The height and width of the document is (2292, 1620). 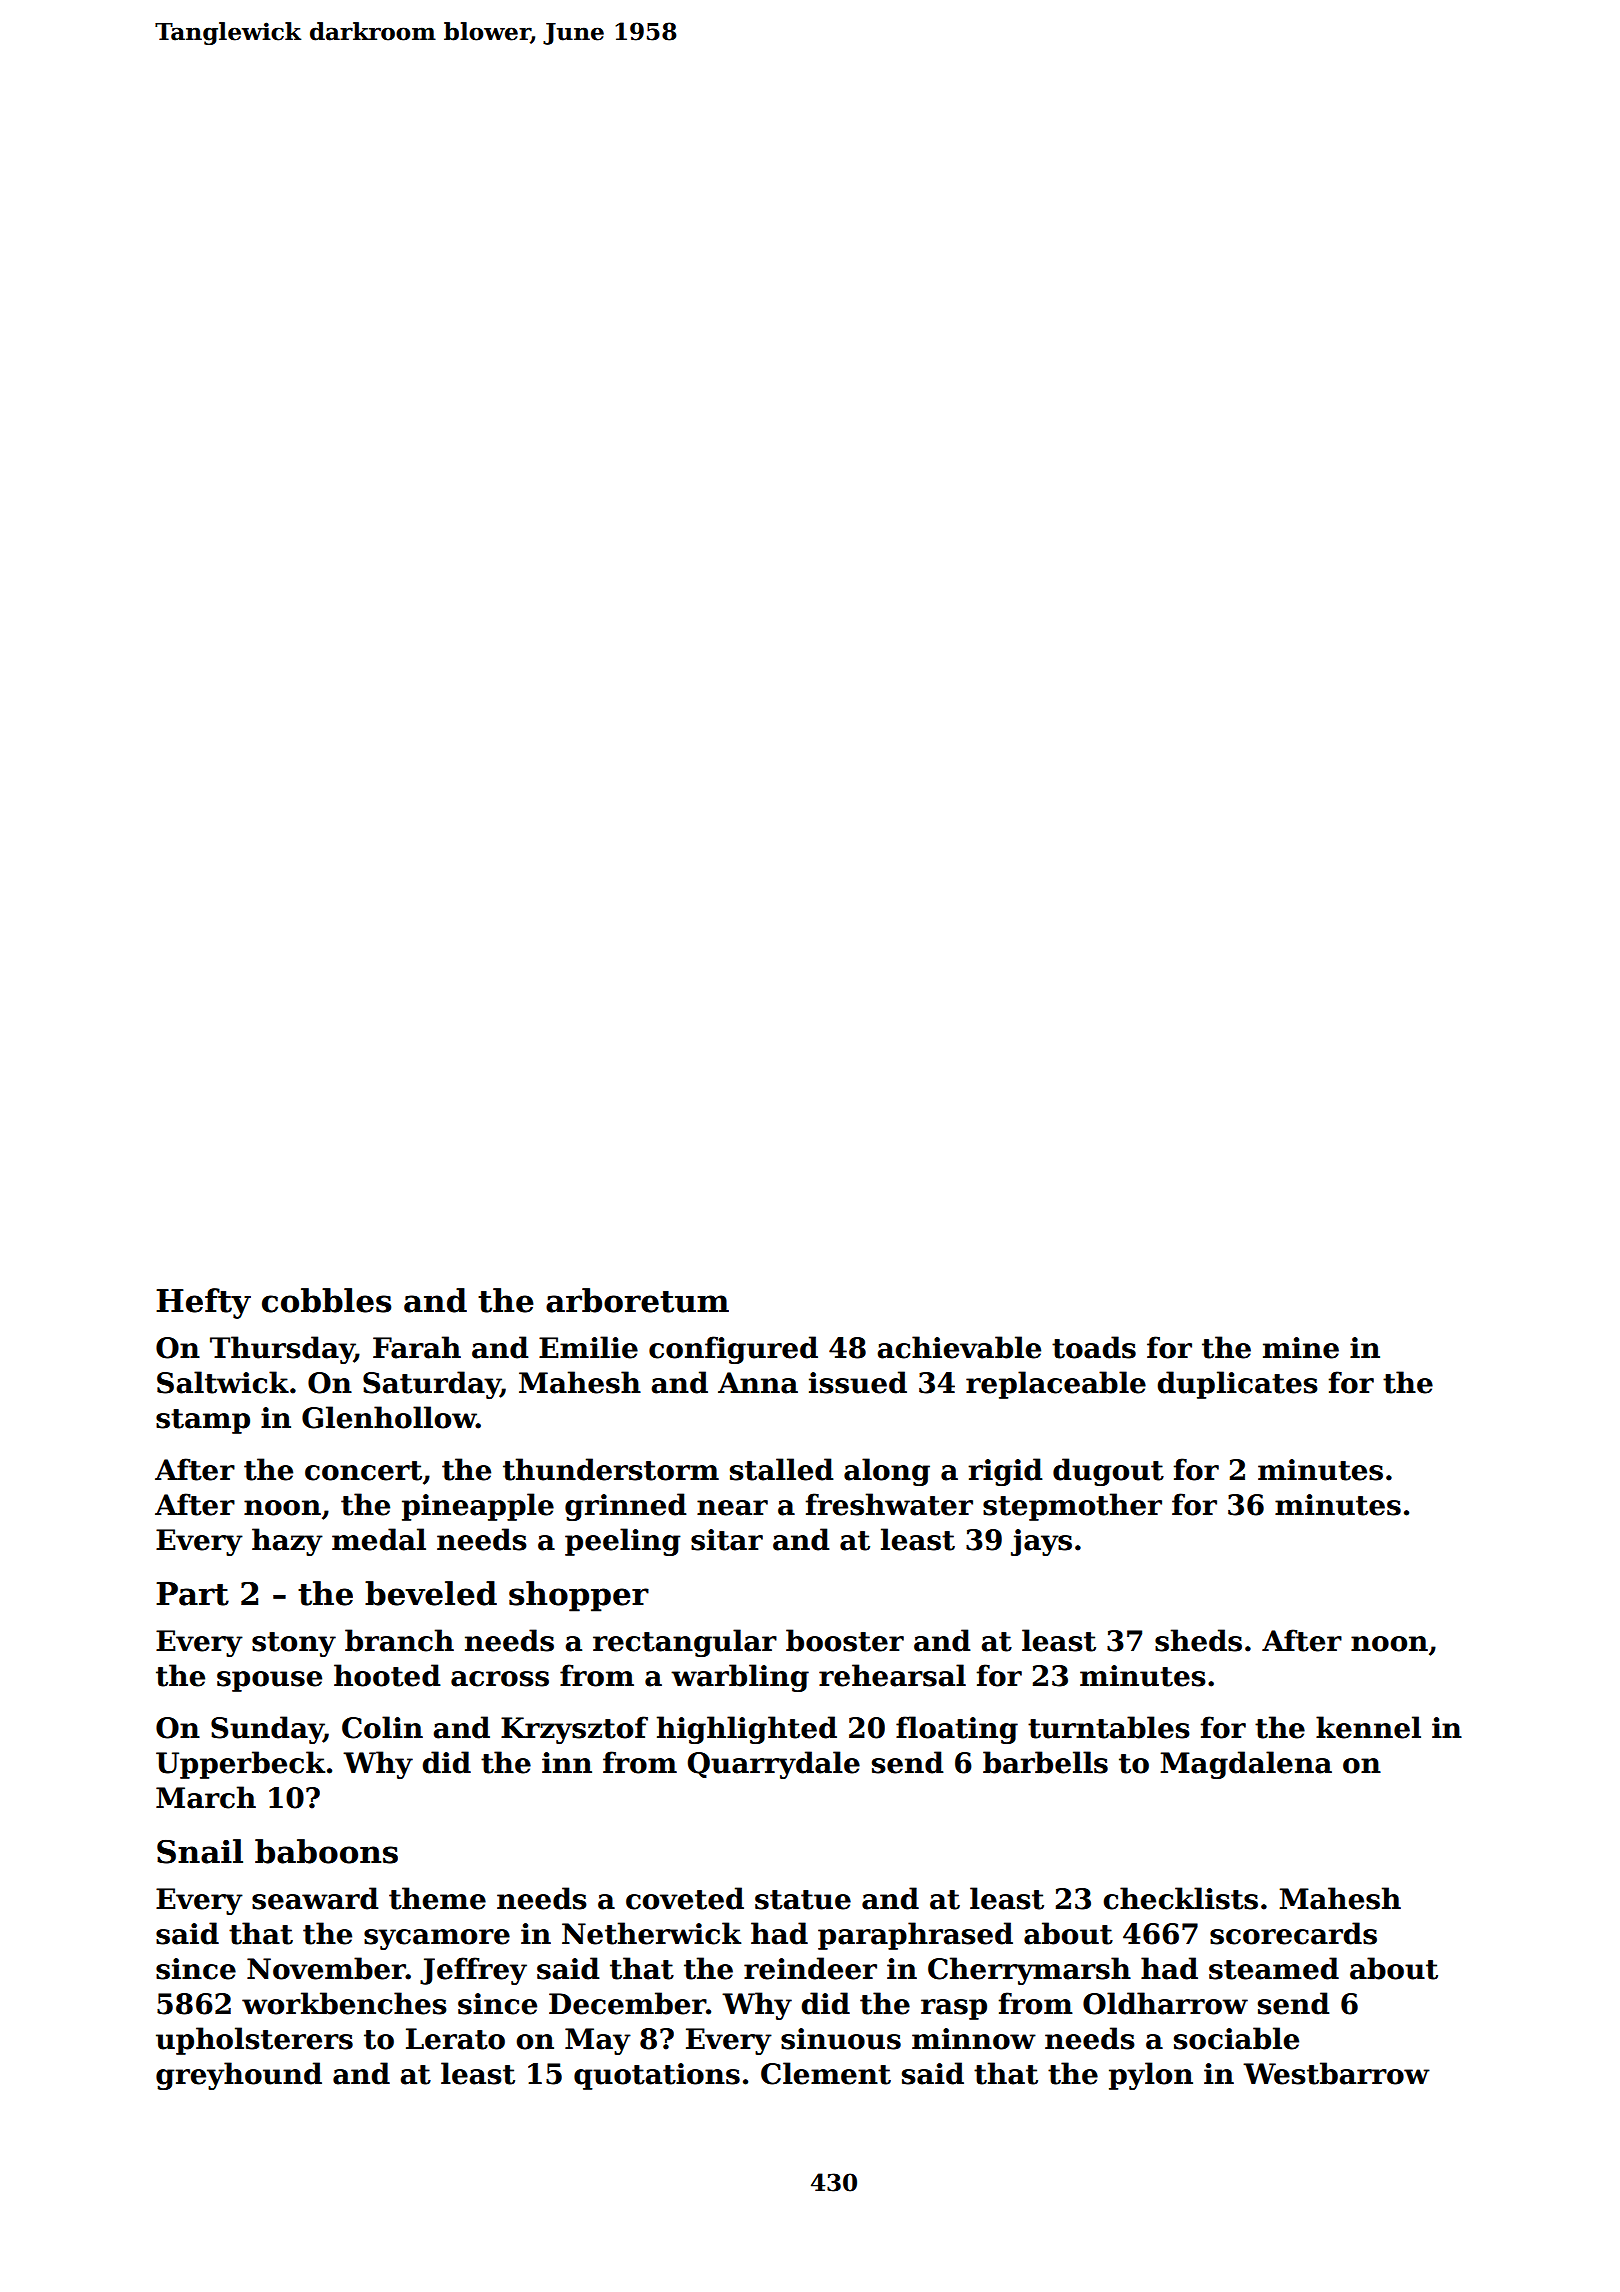 What do you see at coordinates (1198, 1640) in the document?
I see `sheds` at bounding box center [1198, 1640].
